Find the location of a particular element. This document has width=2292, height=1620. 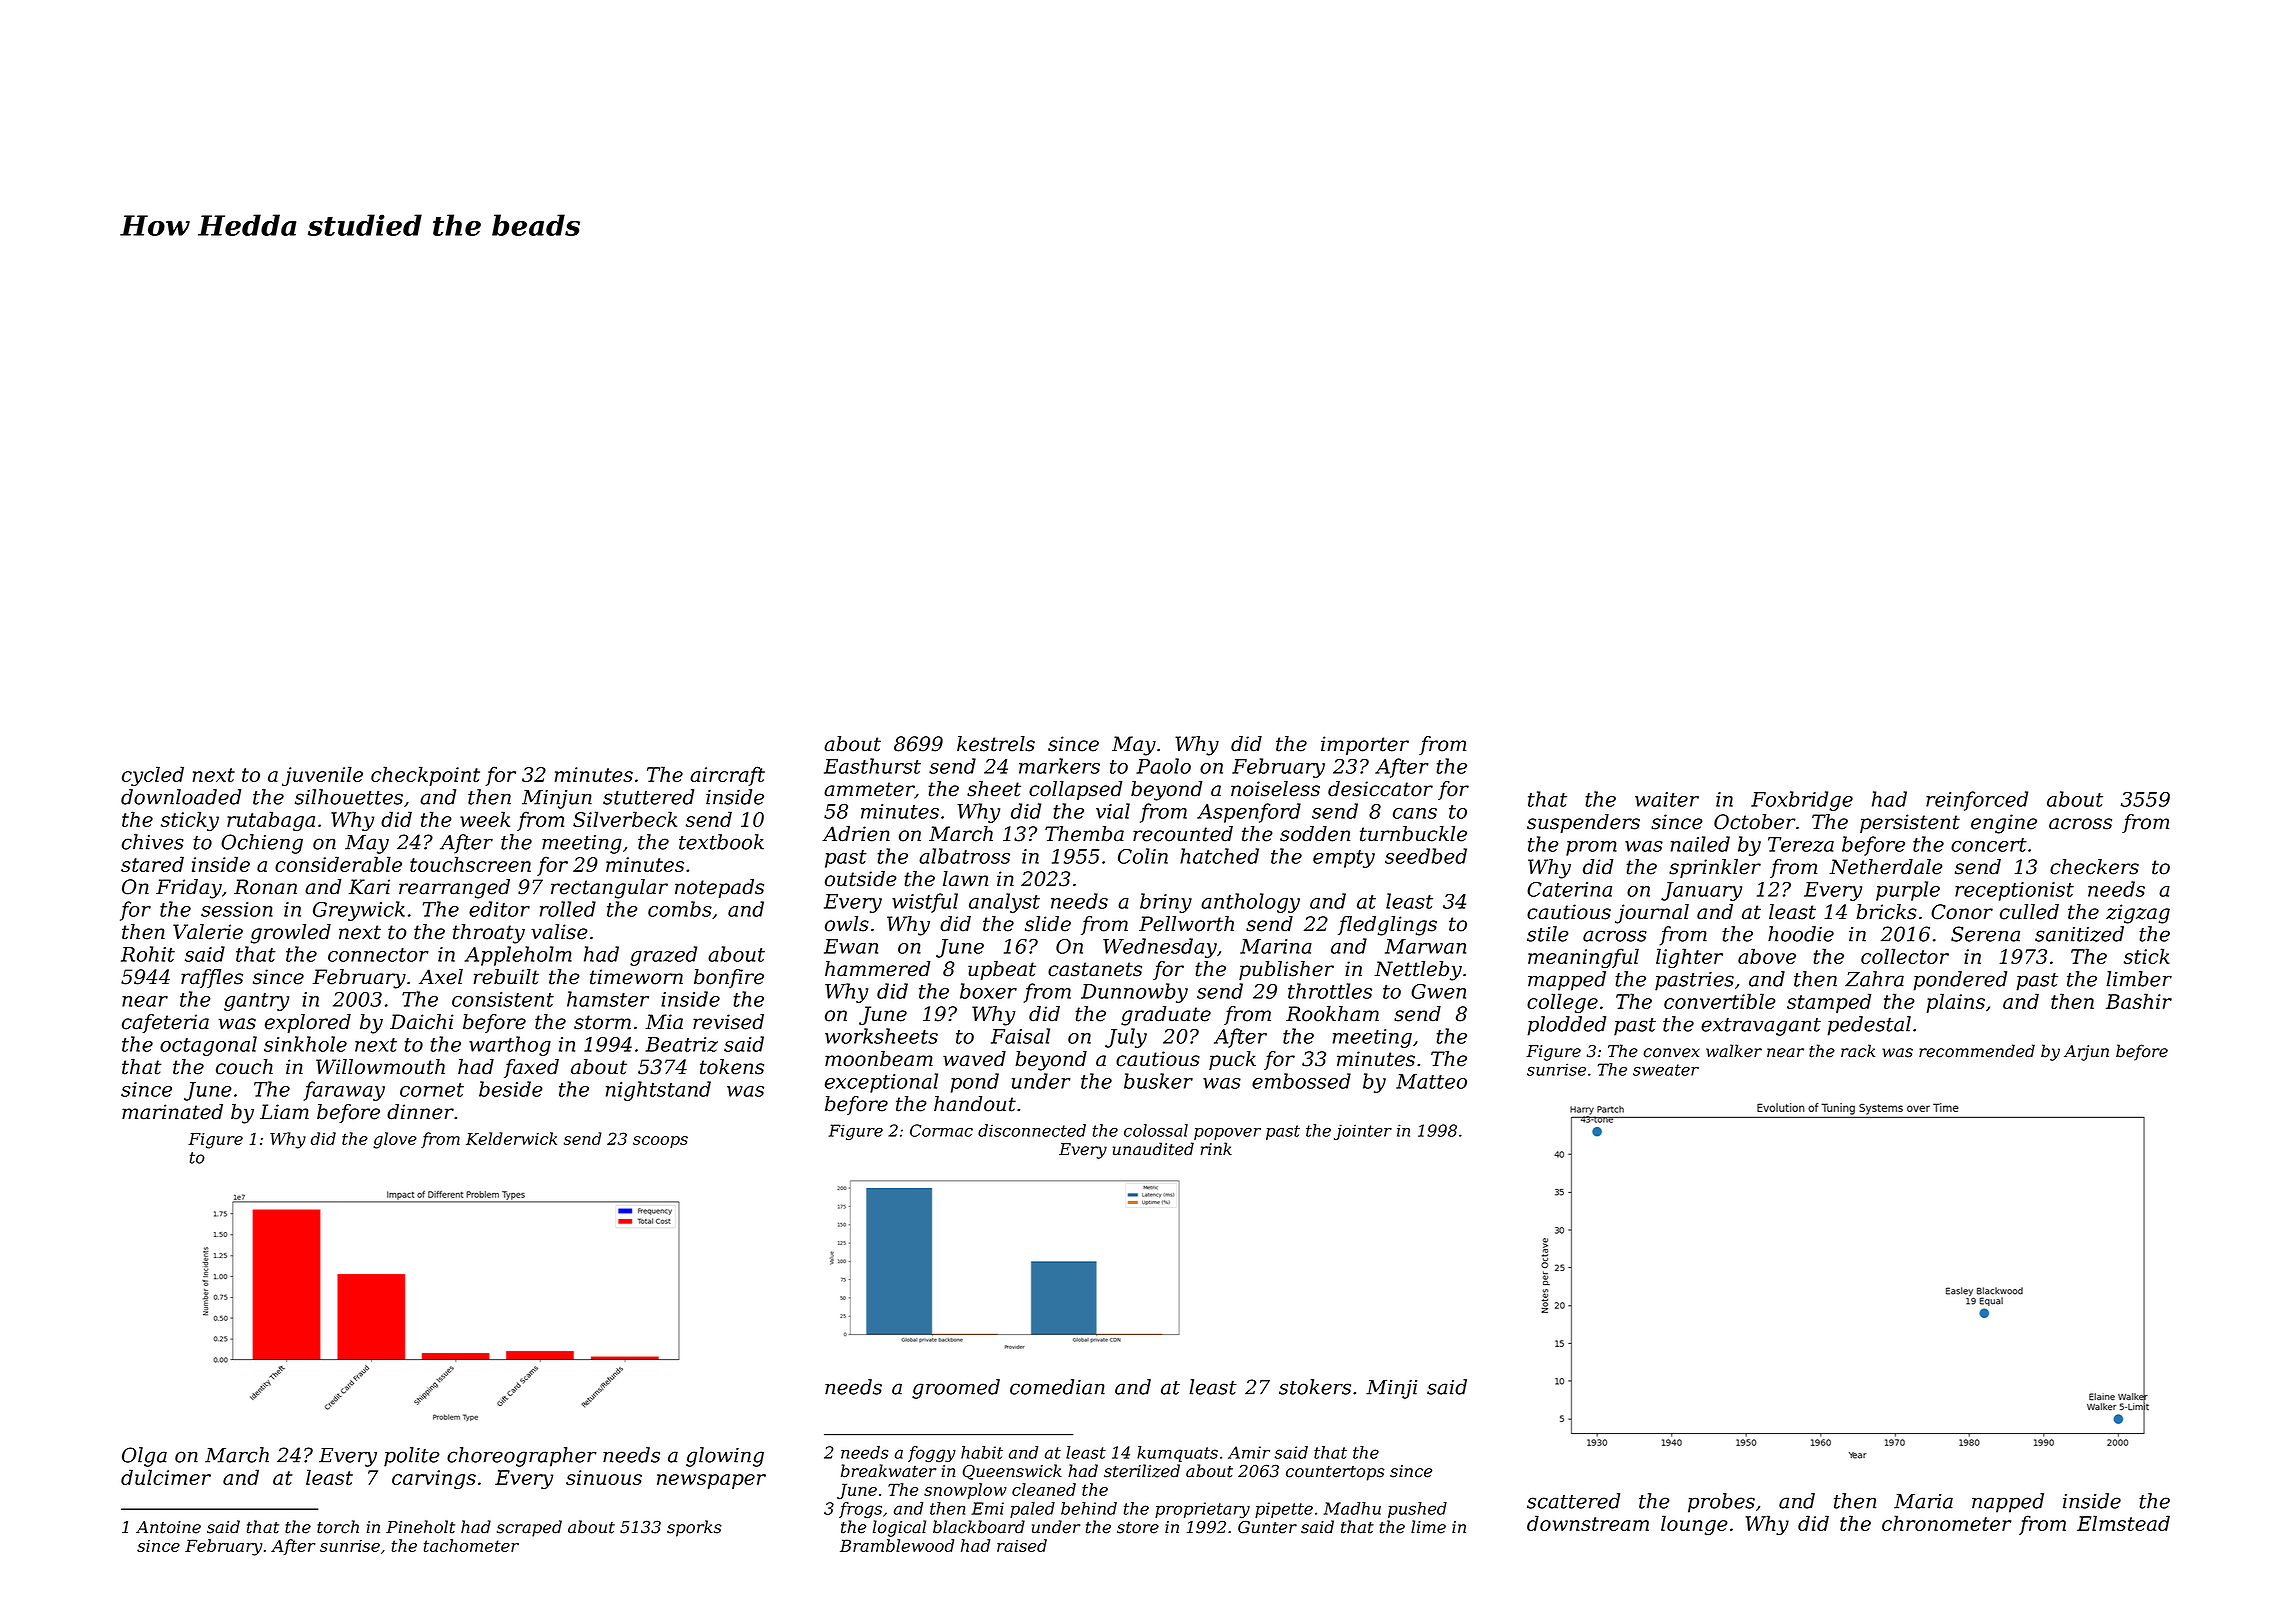

Appleholm is located at coordinates (518, 956).
